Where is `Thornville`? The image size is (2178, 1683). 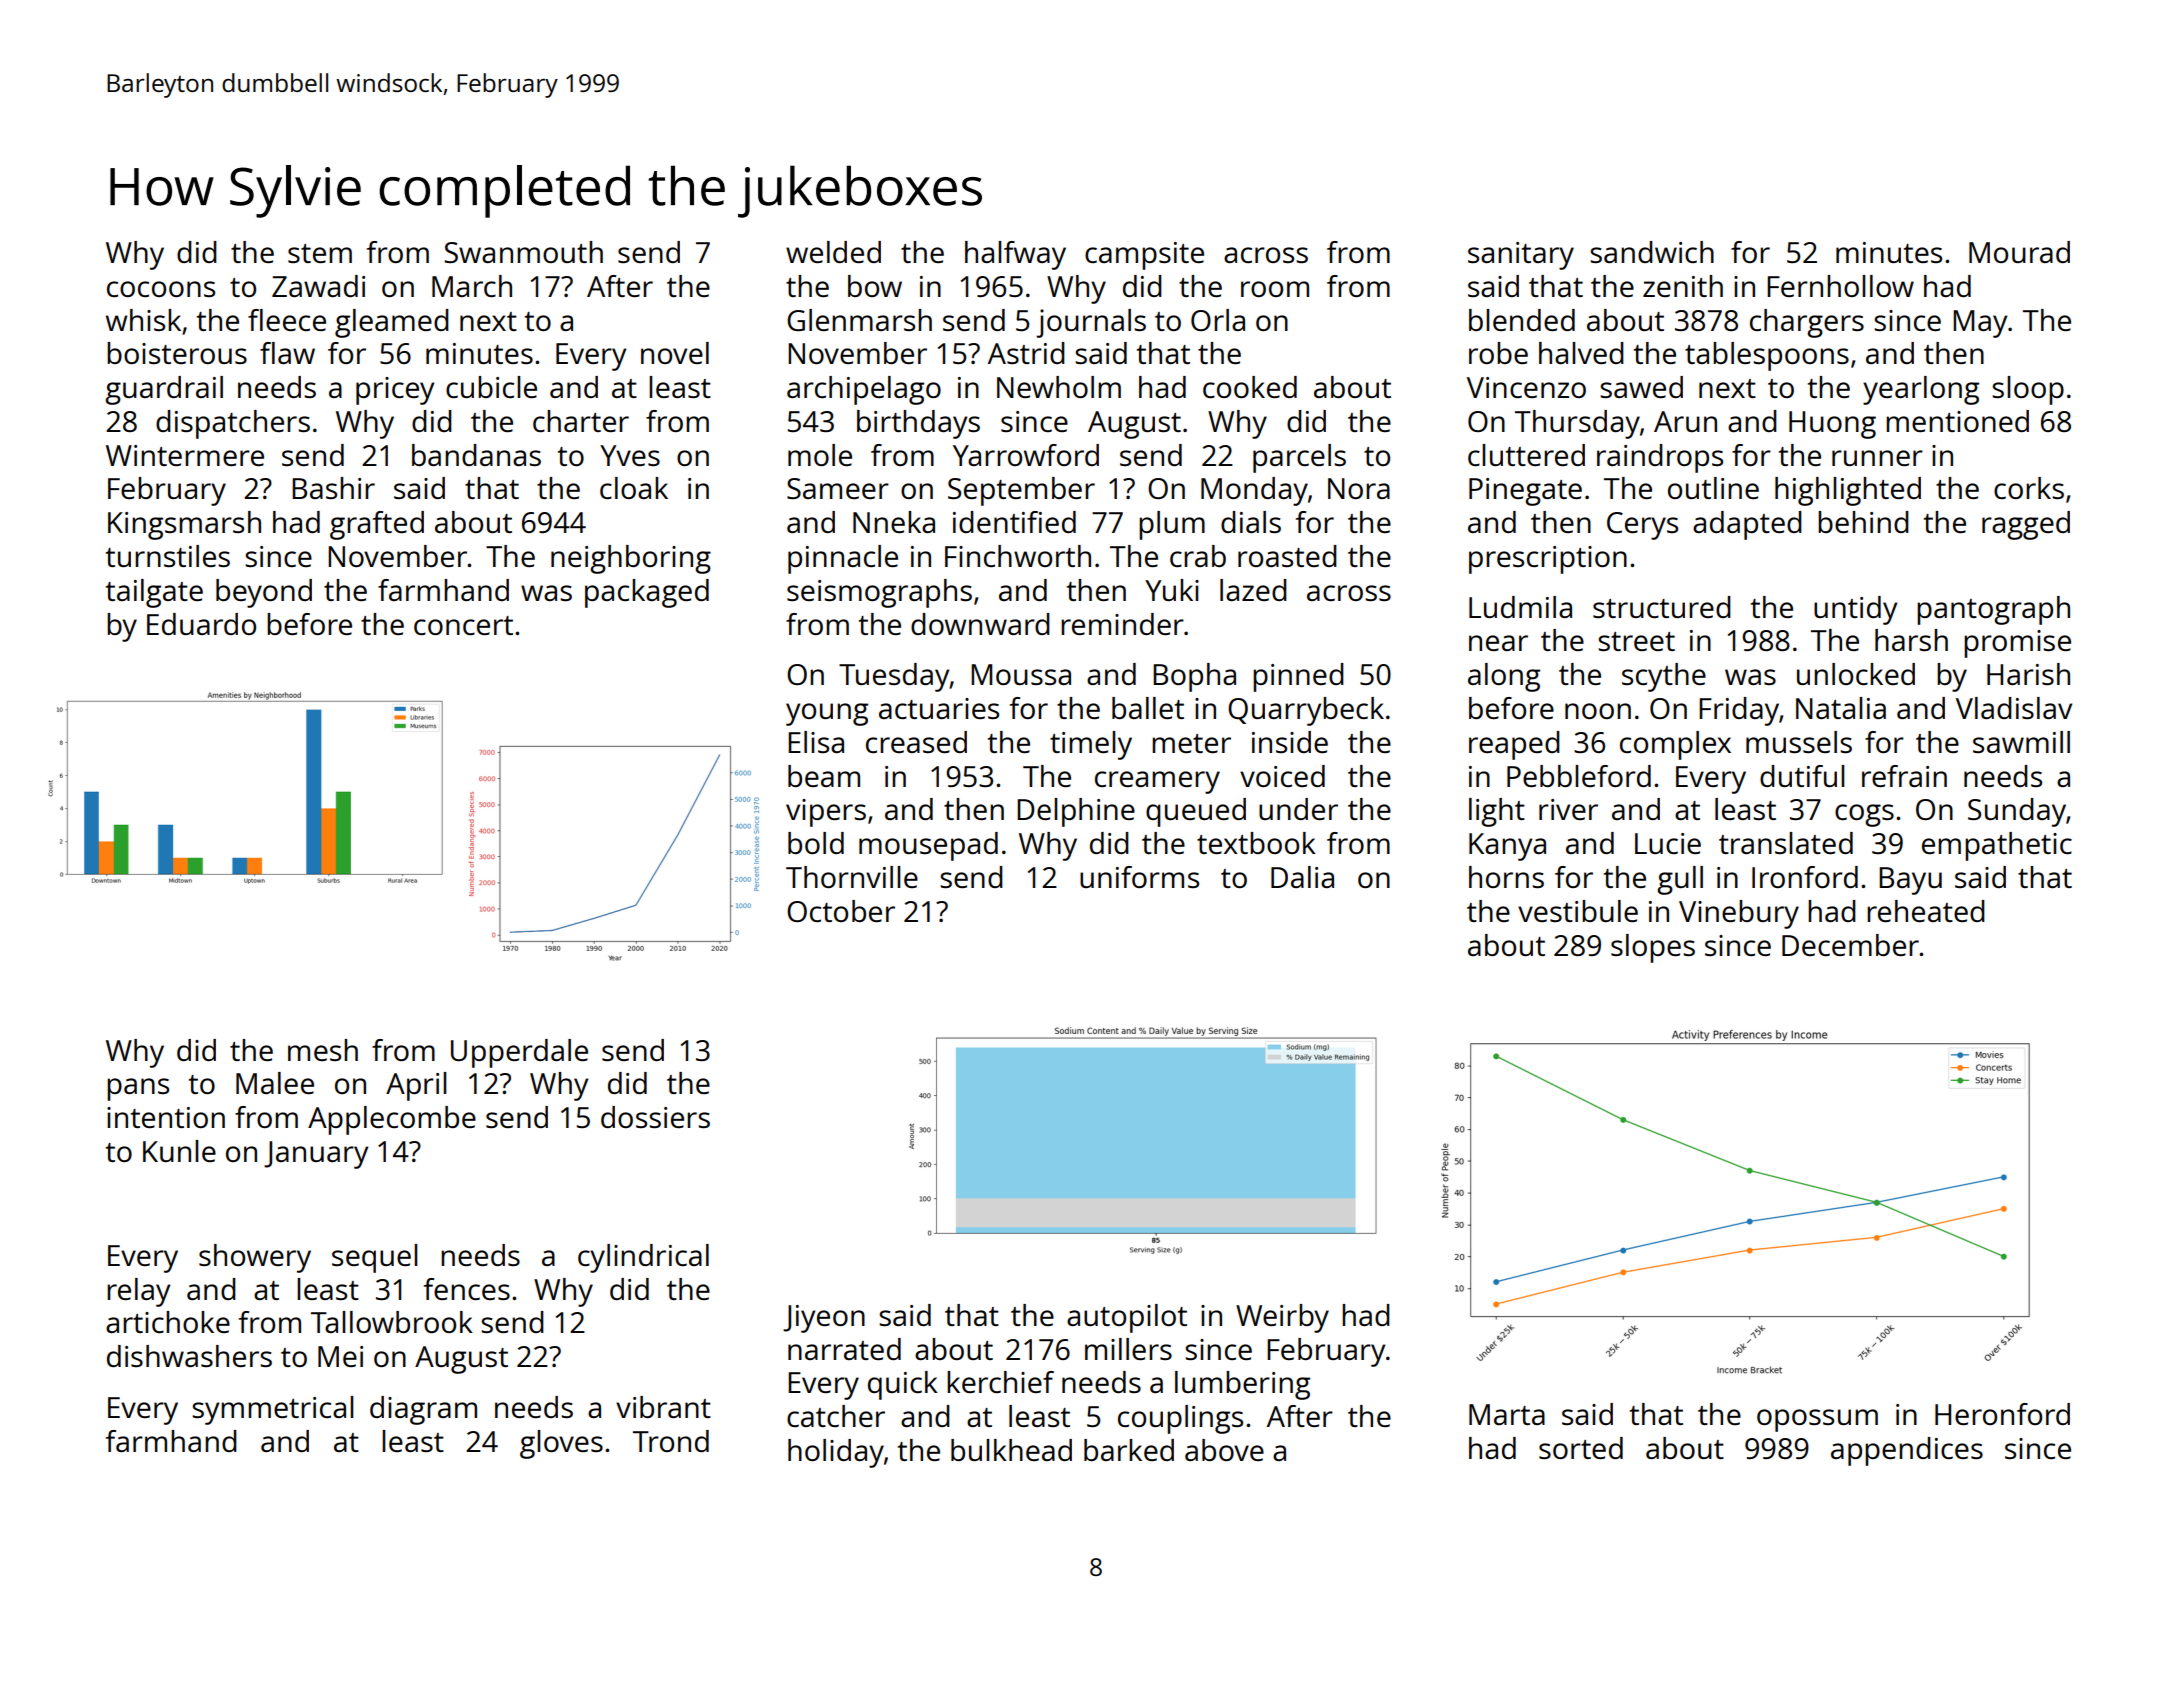
Thornville is located at coordinates (852, 877).
